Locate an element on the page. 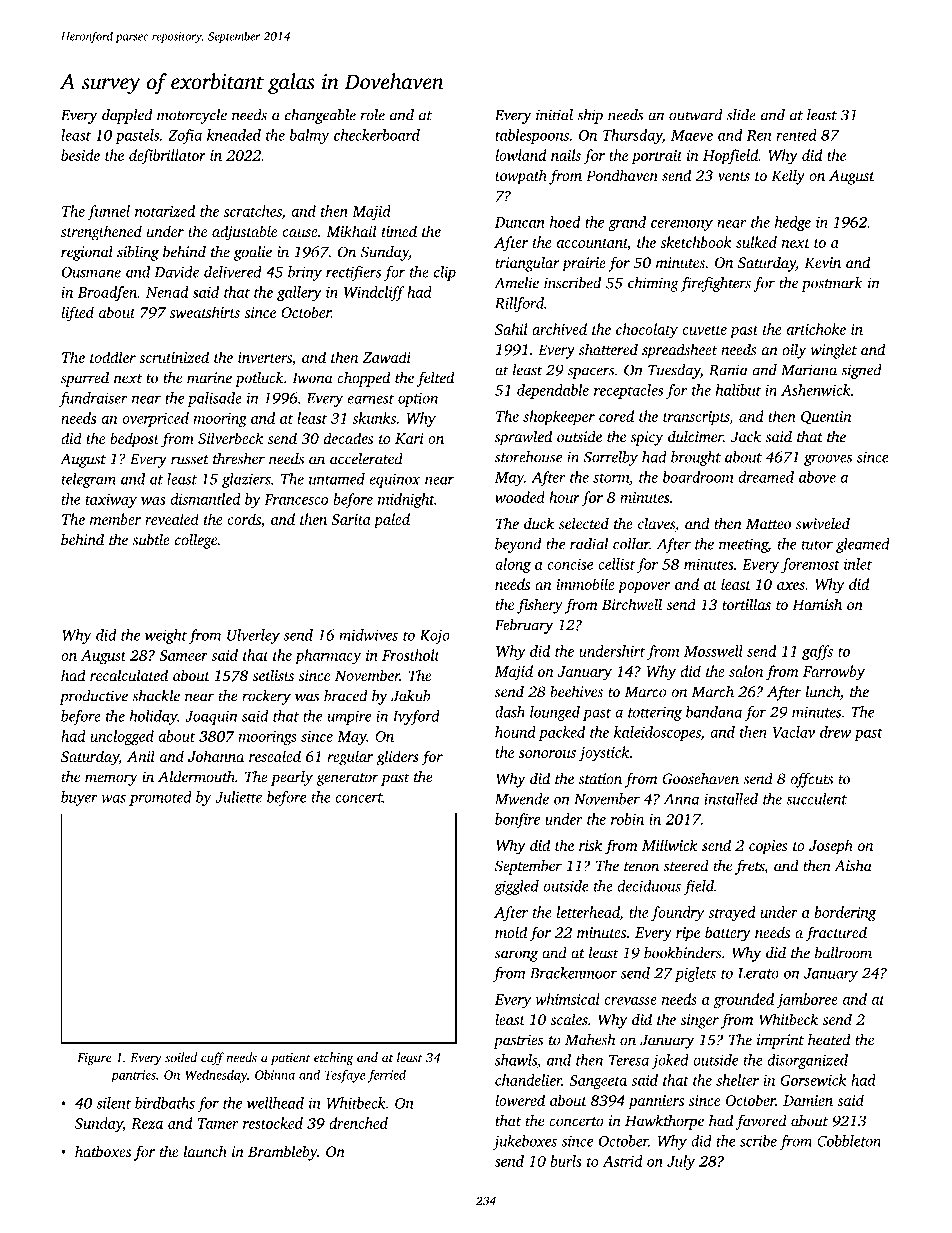  resealed is located at coordinates (275, 756).
